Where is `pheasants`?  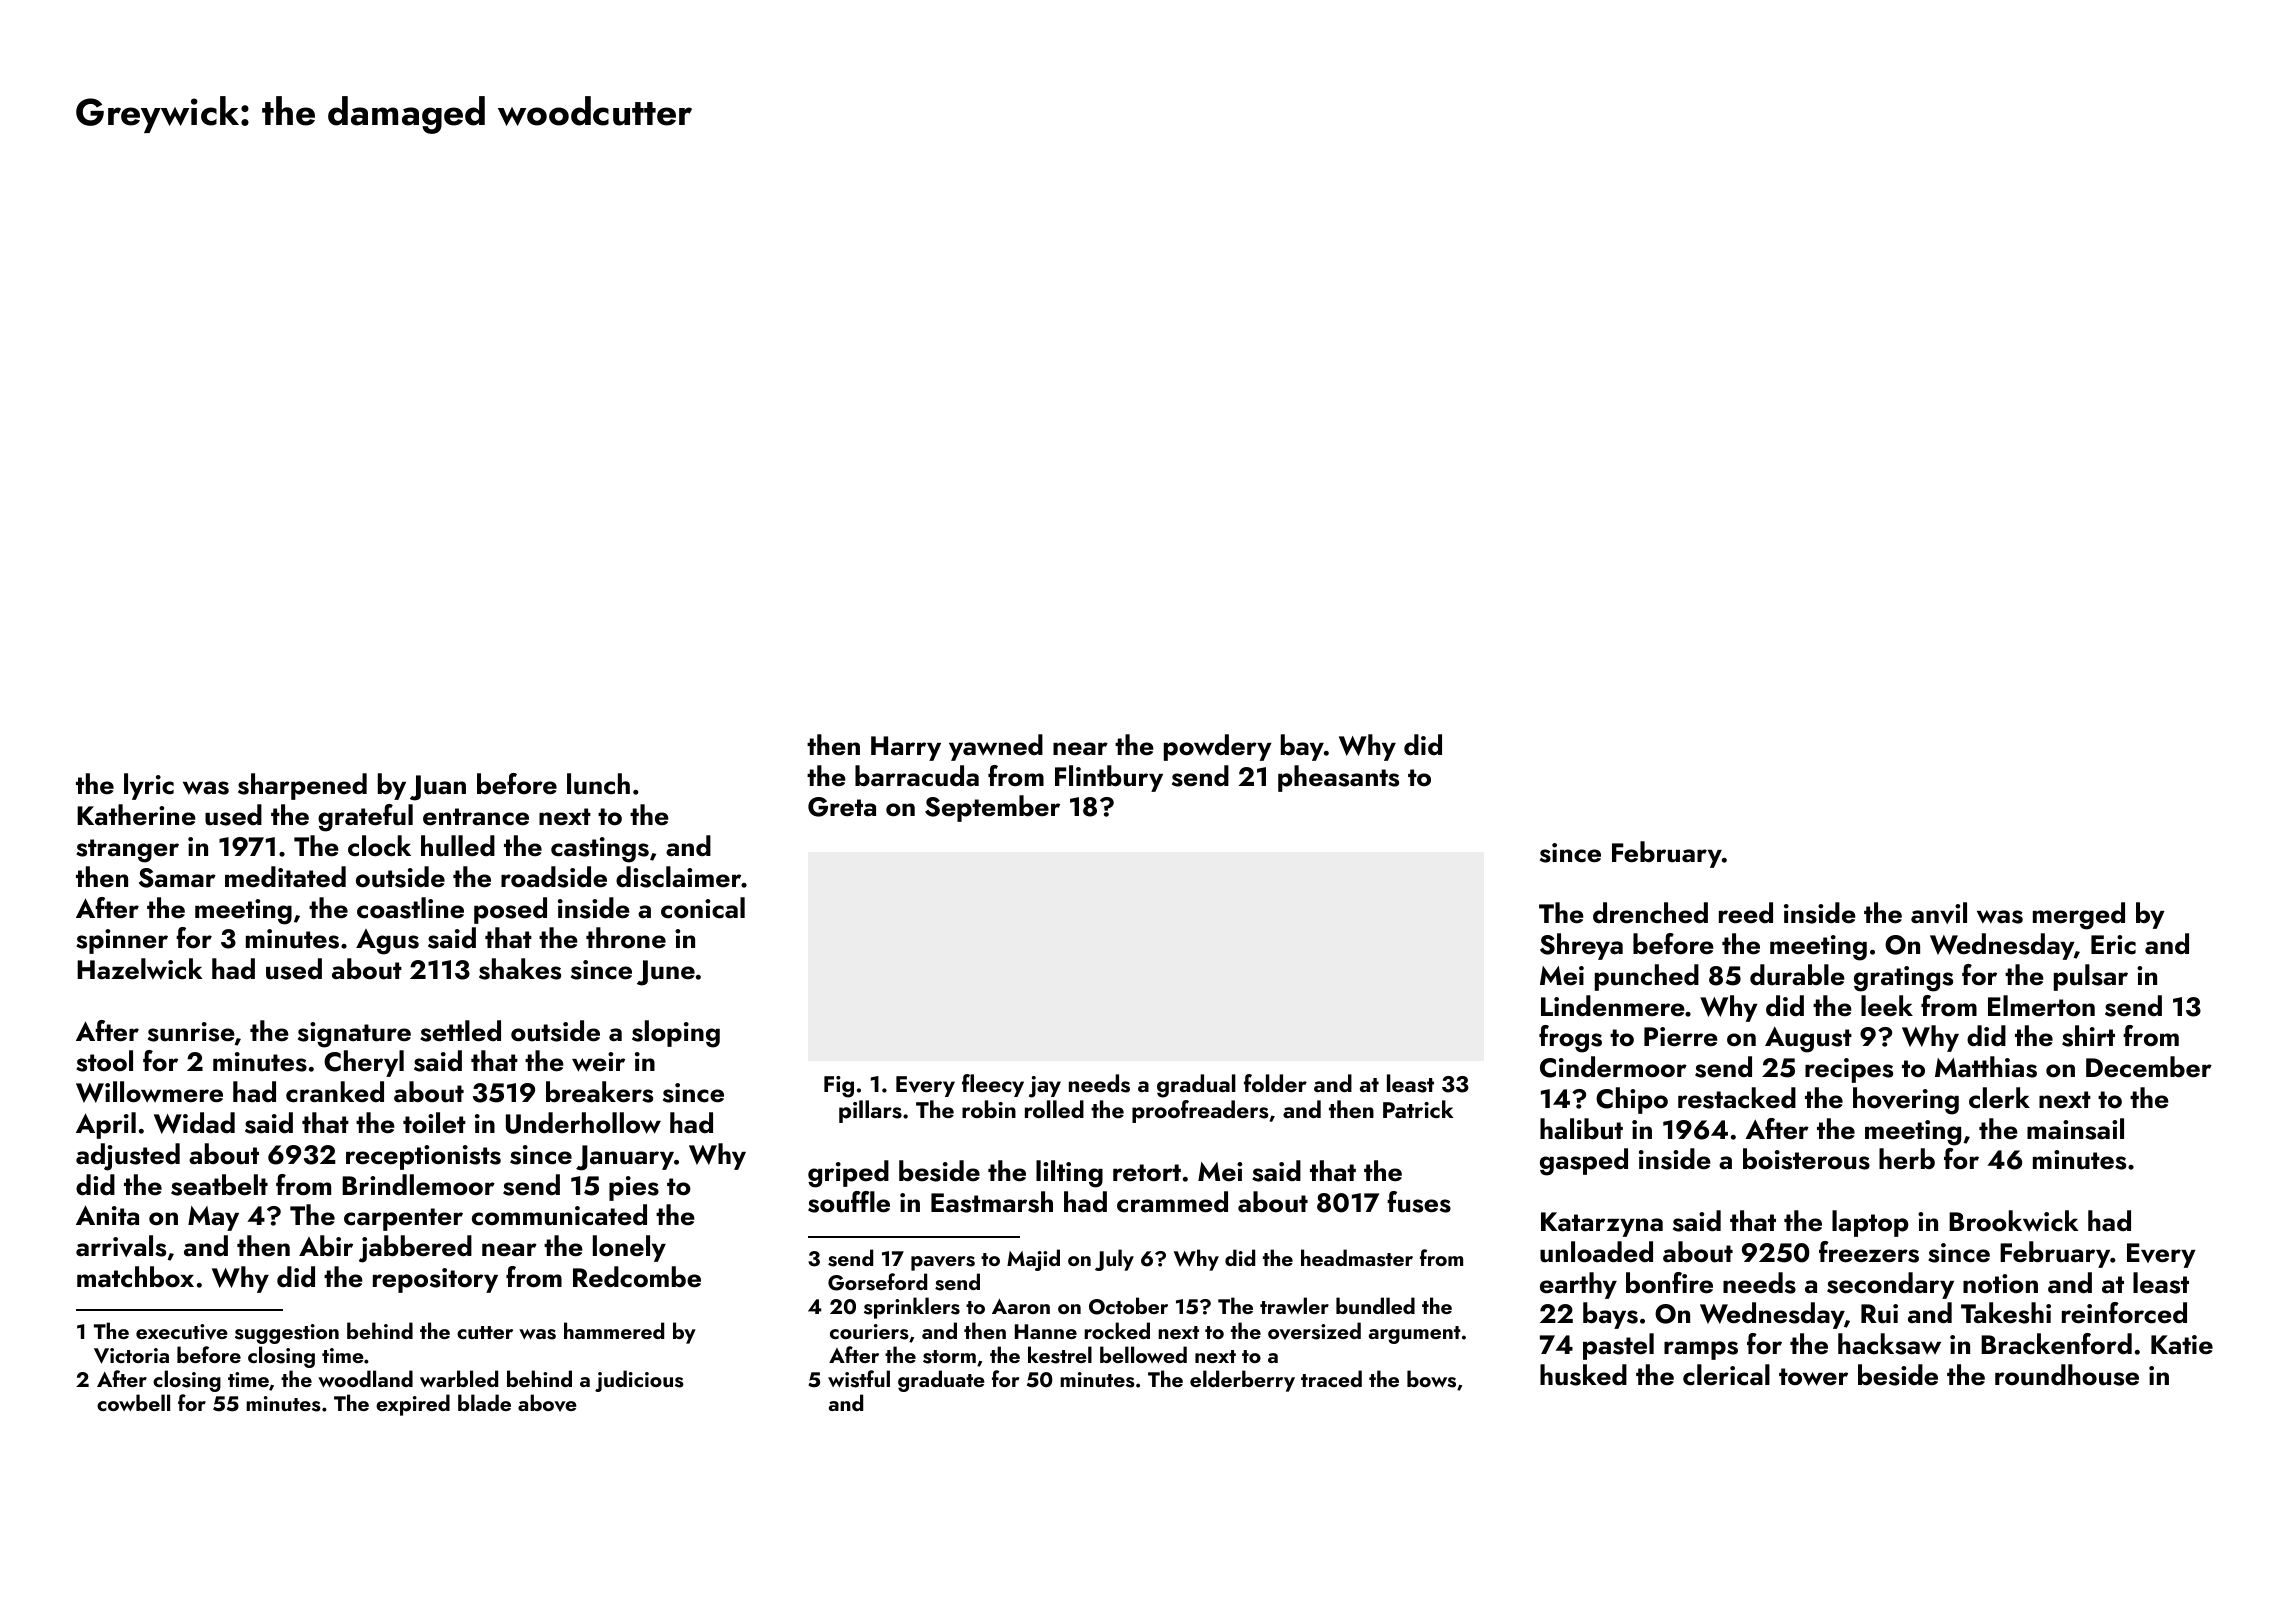
pheasants is located at coordinates (1338, 778).
